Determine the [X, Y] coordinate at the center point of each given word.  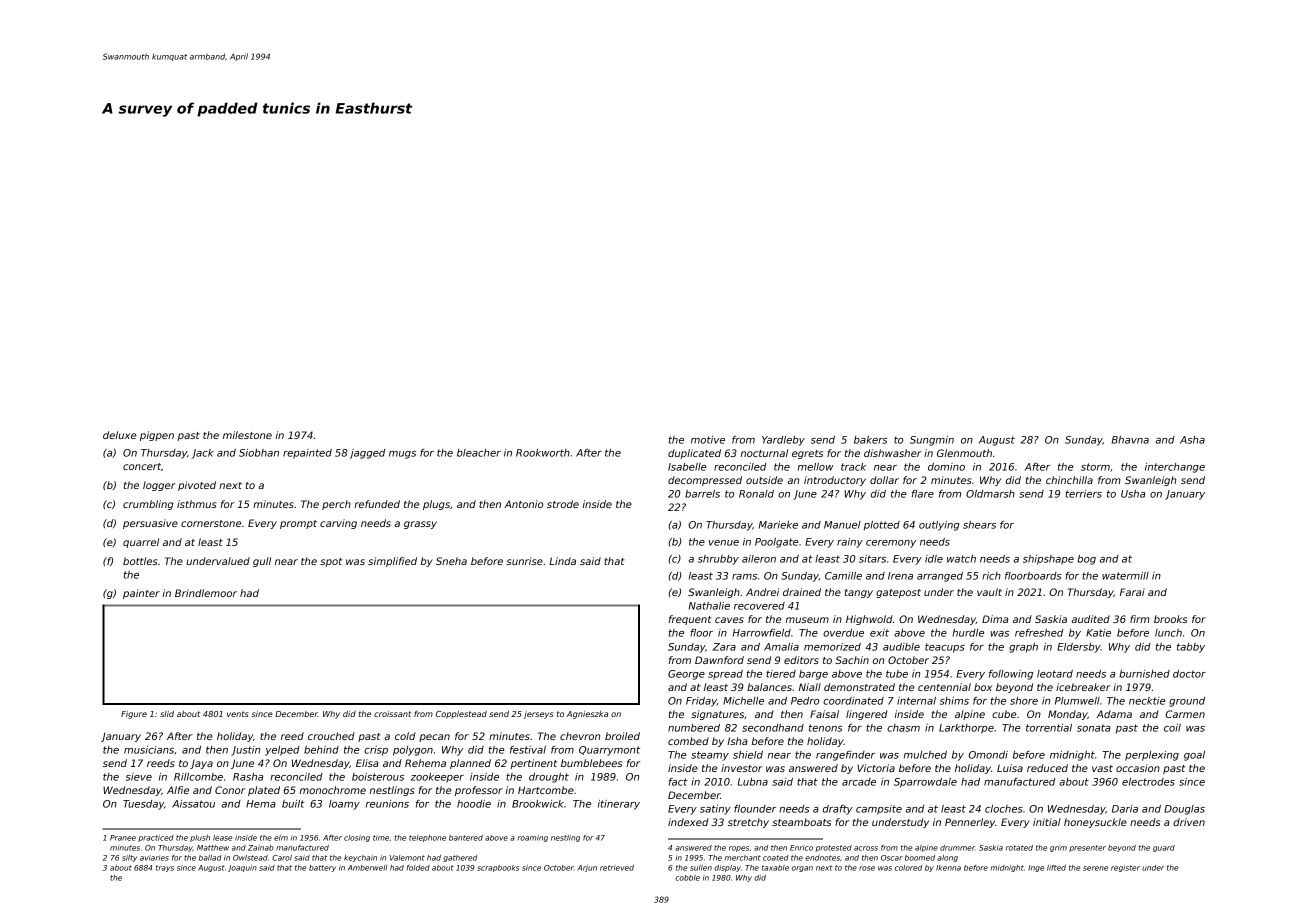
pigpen [157, 436]
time [381, 838]
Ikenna [948, 868]
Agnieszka [587, 715]
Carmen [1185, 714]
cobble [687, 878]
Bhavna [1130, 440]
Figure [134, 715]
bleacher [479, 453]
